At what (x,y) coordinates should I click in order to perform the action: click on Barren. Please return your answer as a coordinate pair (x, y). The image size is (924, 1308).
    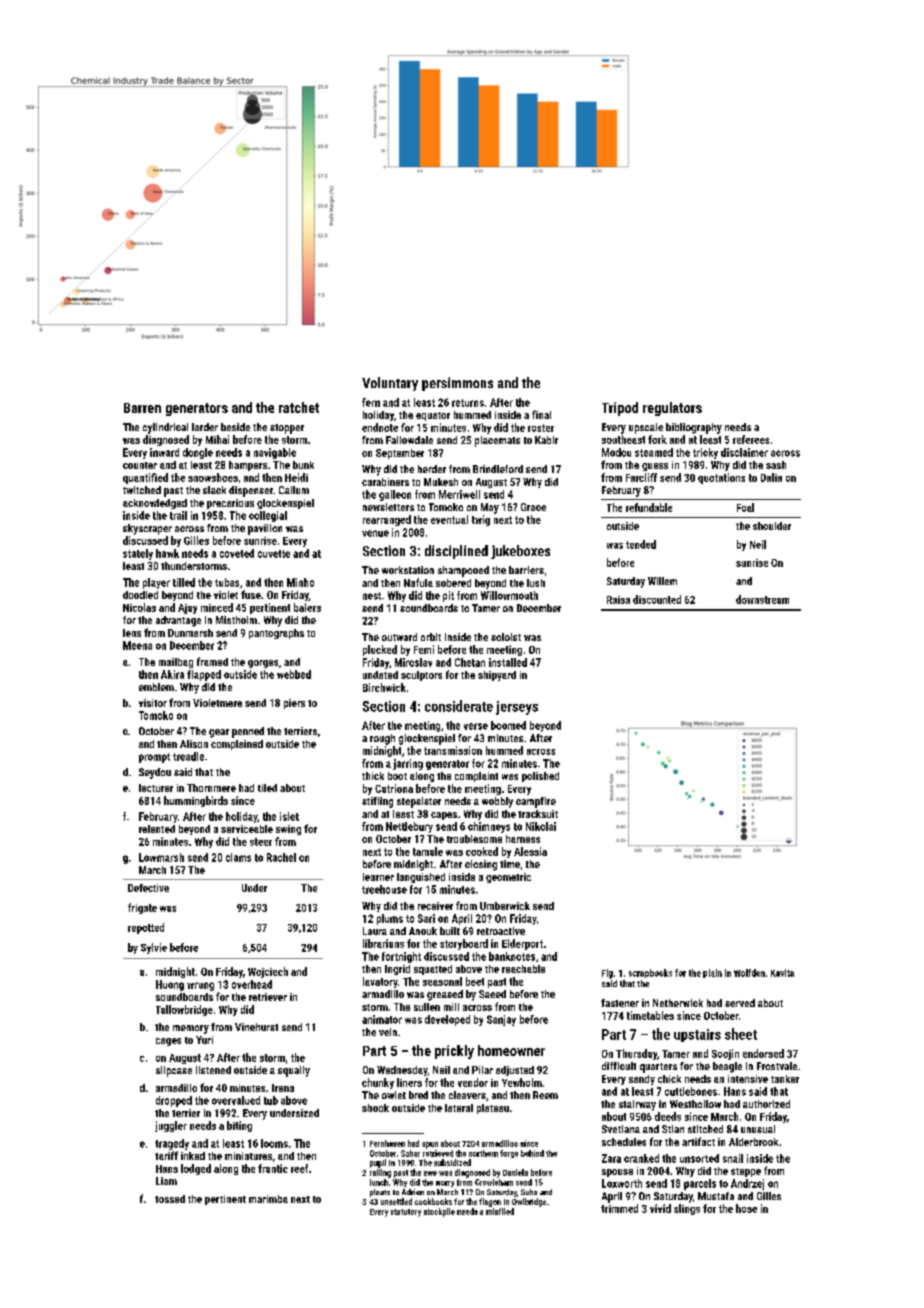
    Looking at the image, I should click on (142, 408).
